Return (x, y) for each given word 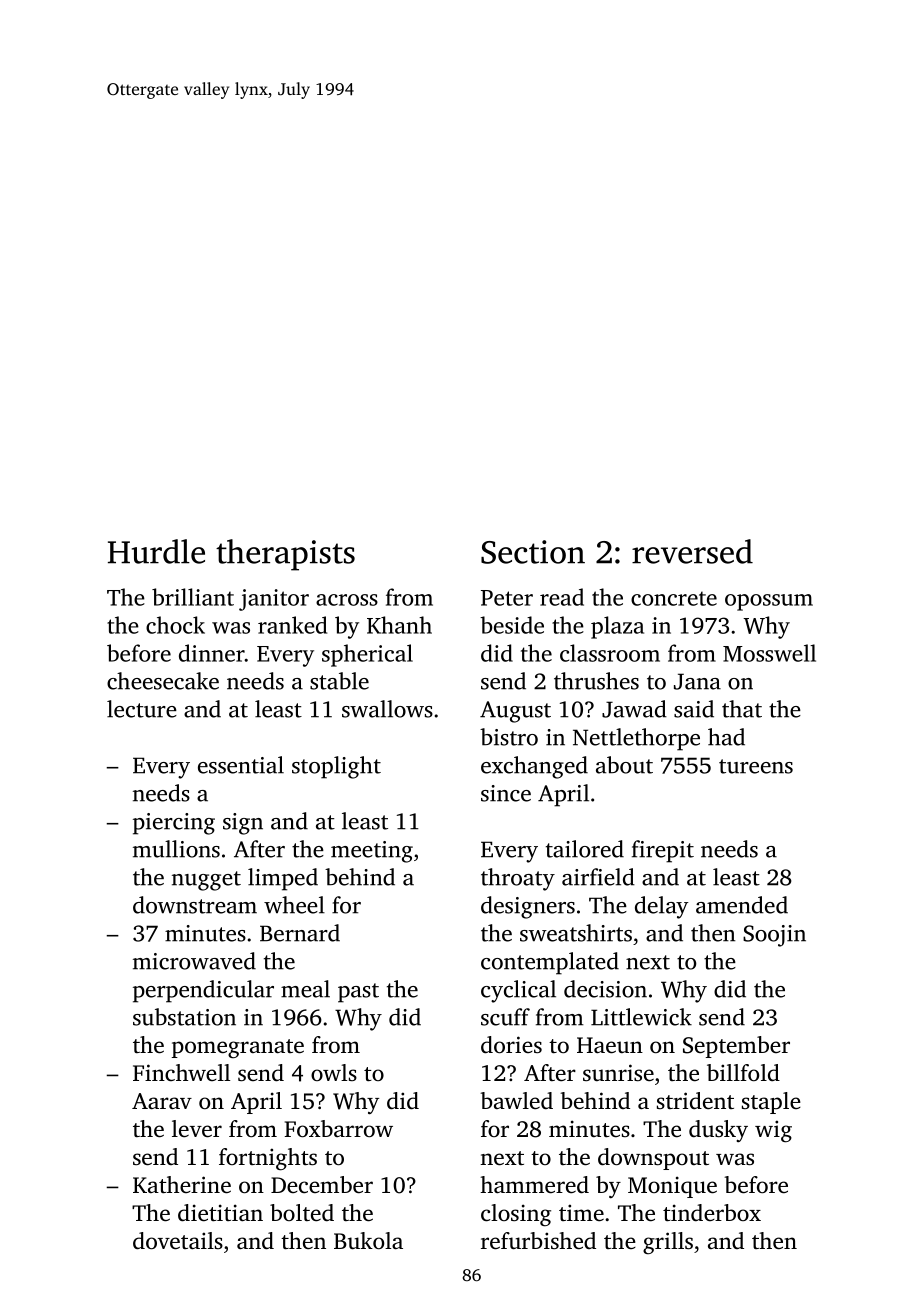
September (736, 1047)
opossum (769, 602)
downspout (653, 1159)
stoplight (336, 767)
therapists (285, 555)
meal (305, 989)
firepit (663, 851)
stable (339, 681)
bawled (516, 1101)
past (358, 993)
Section (533, 552)
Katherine (182, 1185)
